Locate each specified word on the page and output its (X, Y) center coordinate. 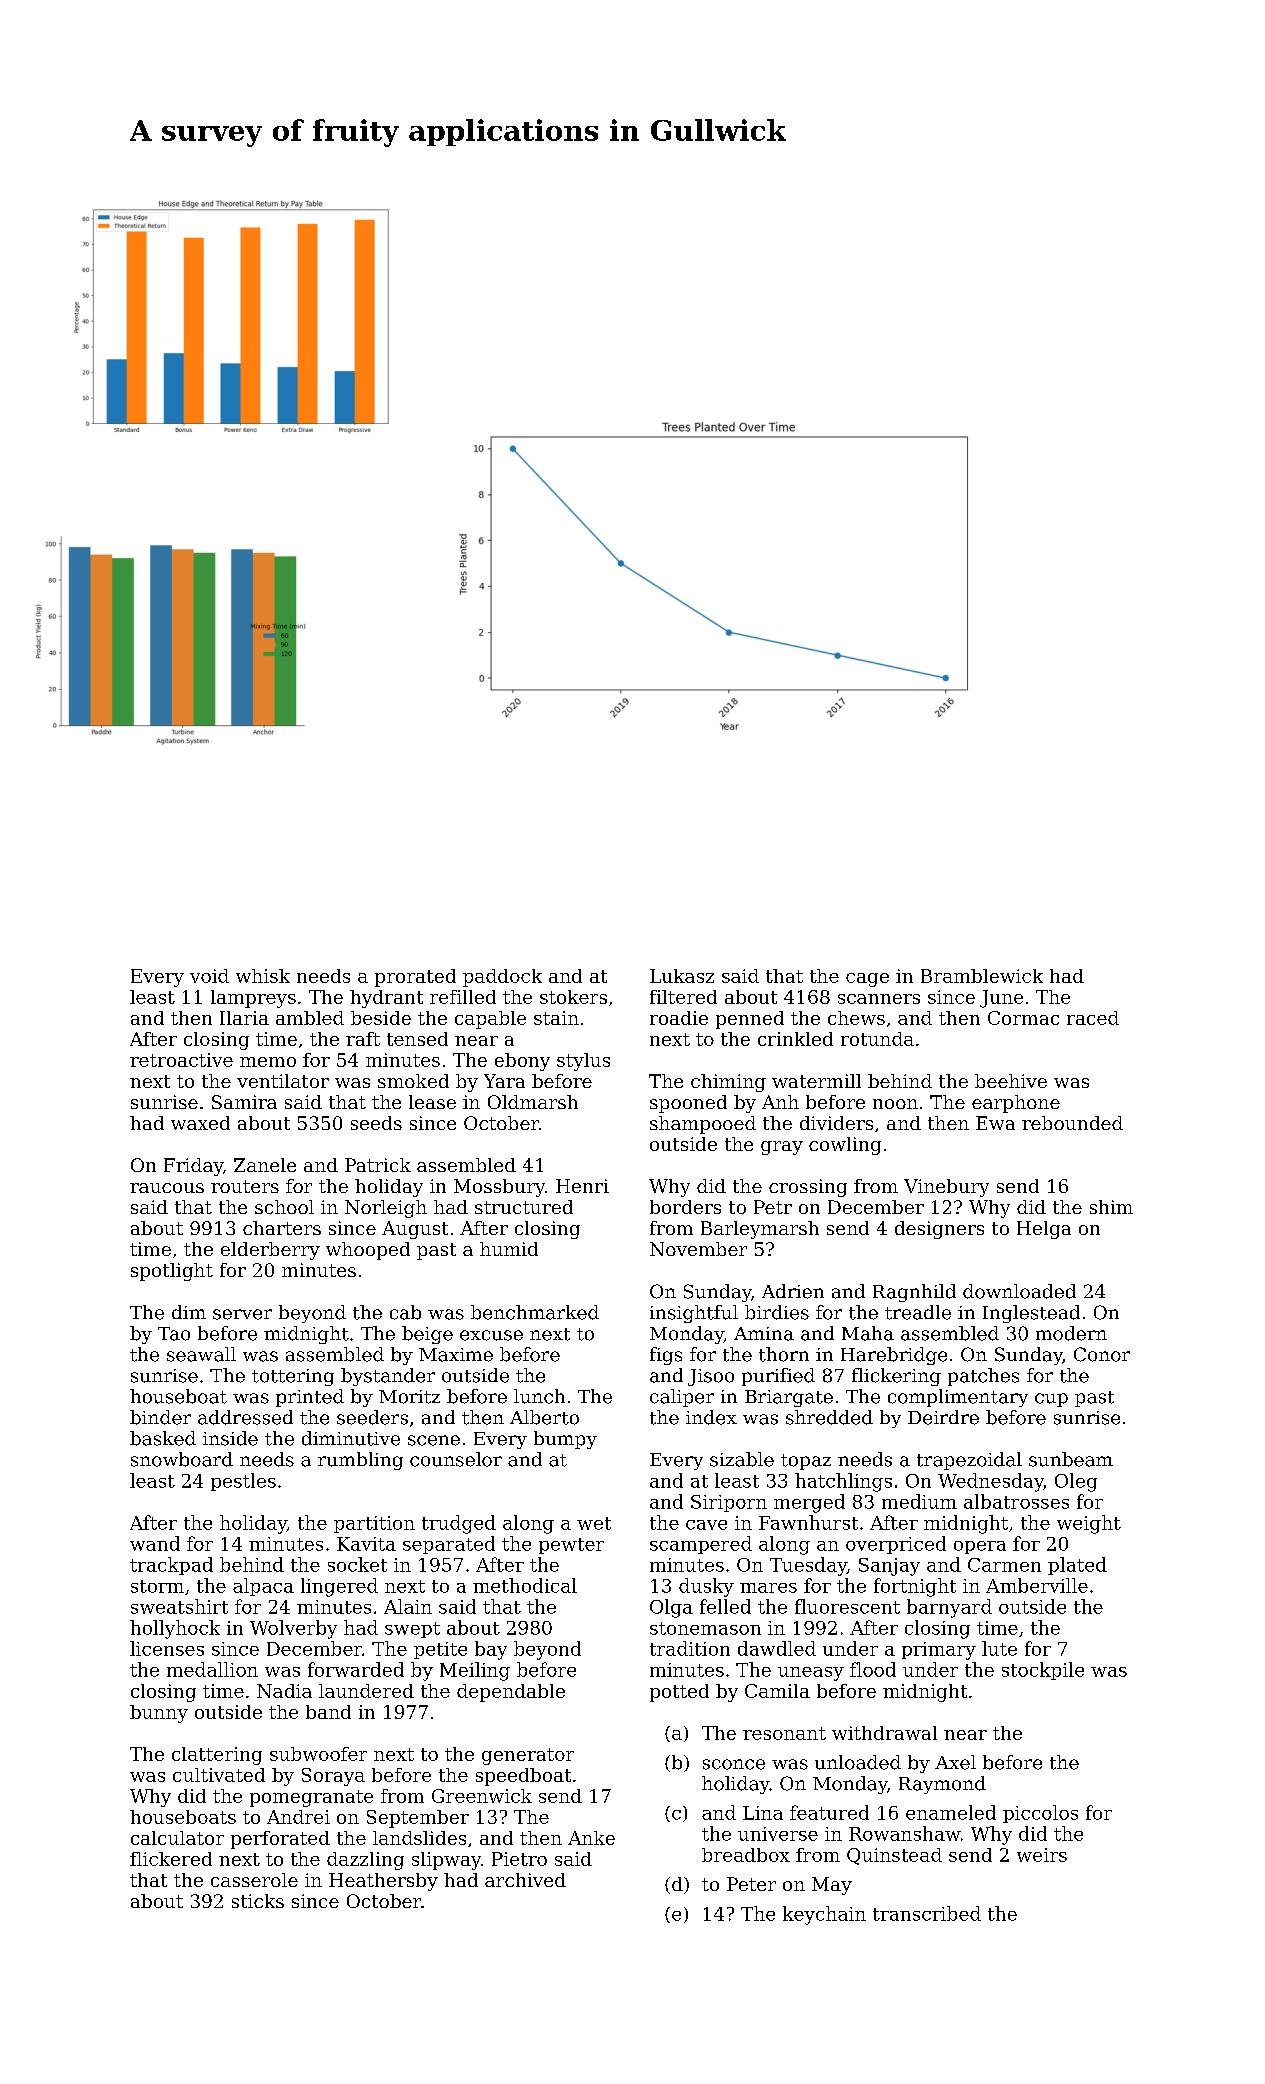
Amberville (1037, 1585)
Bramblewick (982, 976)
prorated (415, 978)
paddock (502, 978)
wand (155, 1543)
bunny (159, 1714)
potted (679, 1693)
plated (1077, 1566)
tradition (690, 1648)
